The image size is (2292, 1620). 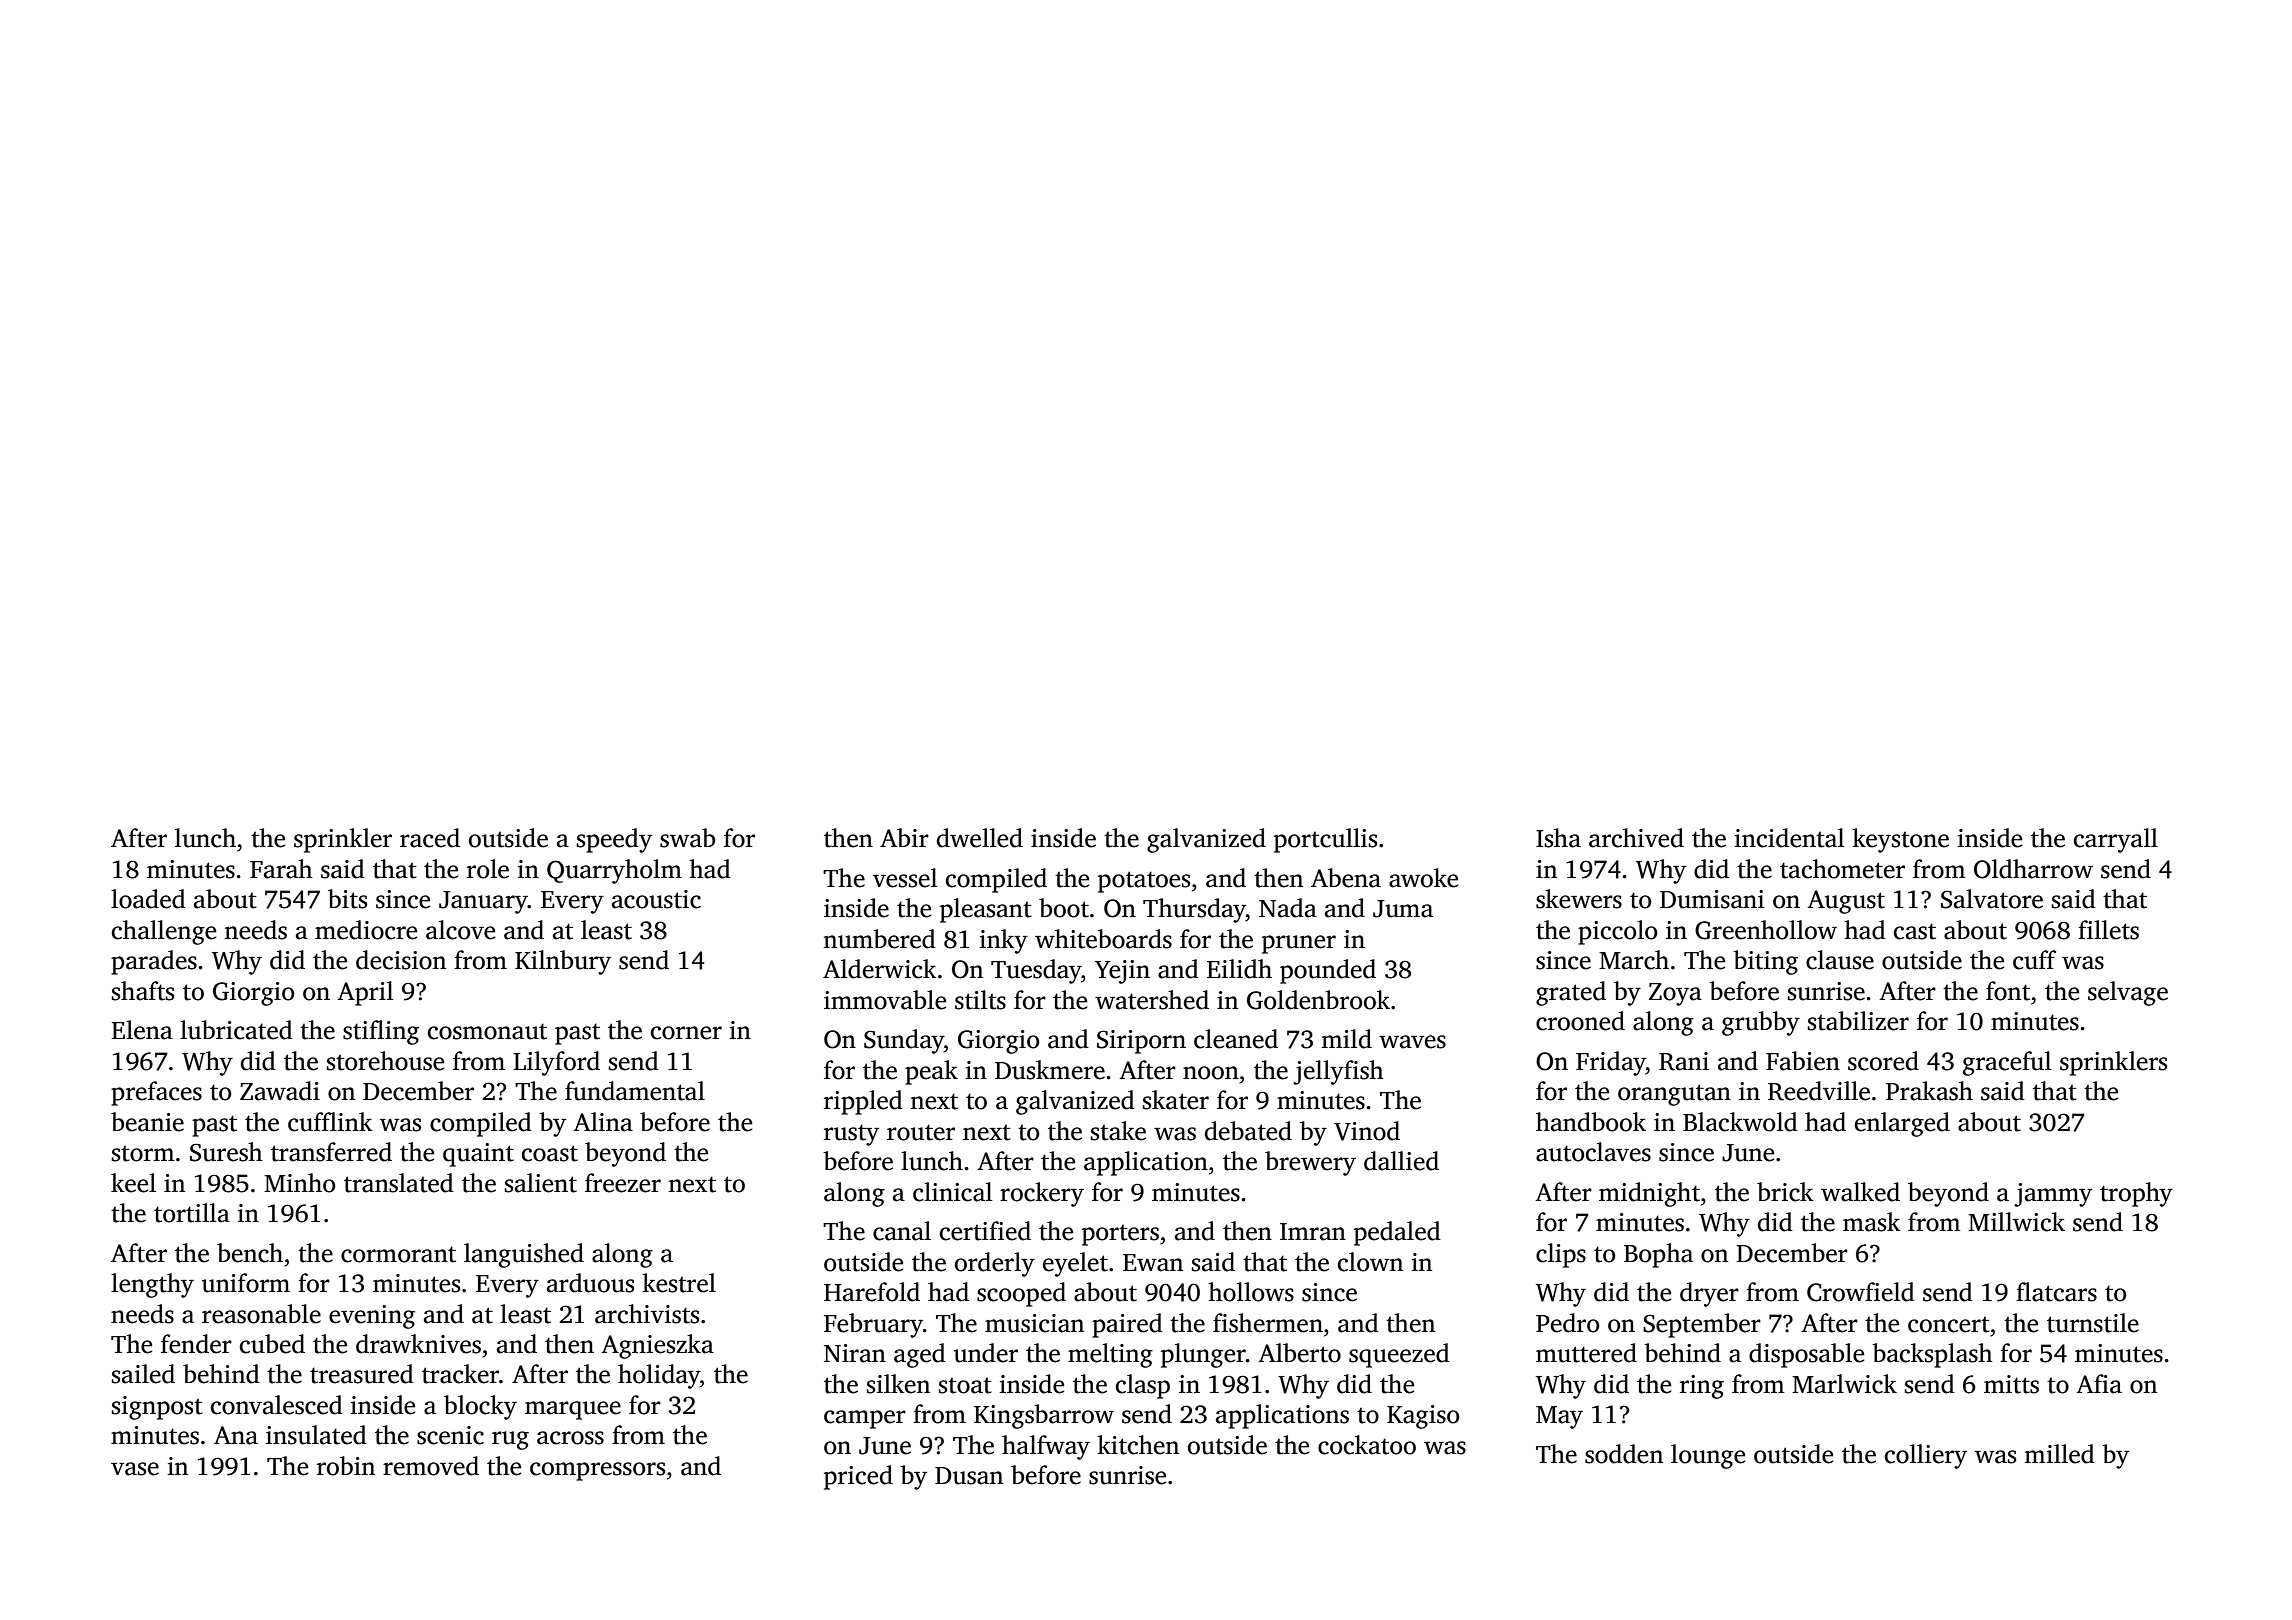 What do you see at coordinates (980, 838) in the screenshot?
I see `dwelled` at bounding box center [980, 838].
